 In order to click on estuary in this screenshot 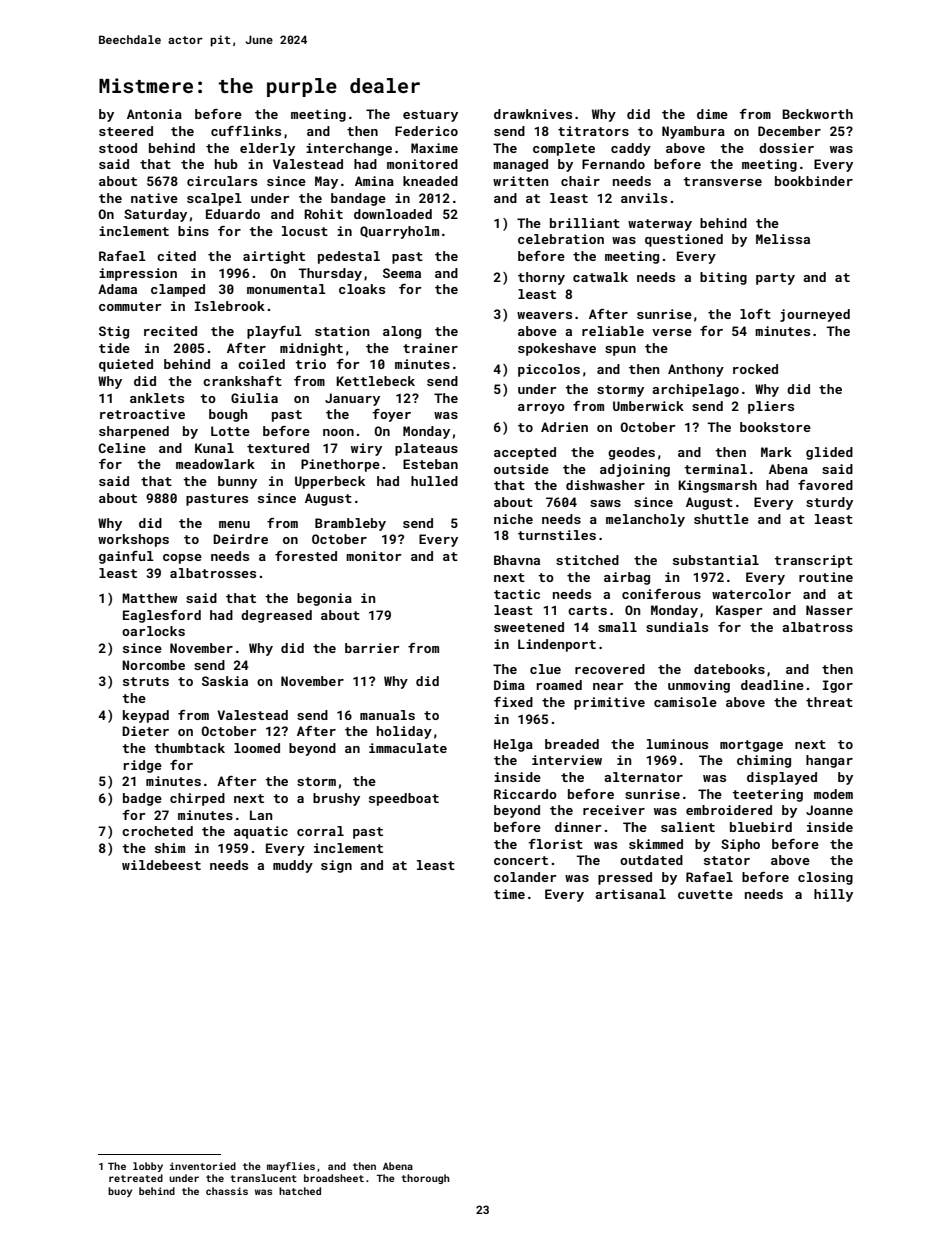, I will do `click(430, 116)`.
